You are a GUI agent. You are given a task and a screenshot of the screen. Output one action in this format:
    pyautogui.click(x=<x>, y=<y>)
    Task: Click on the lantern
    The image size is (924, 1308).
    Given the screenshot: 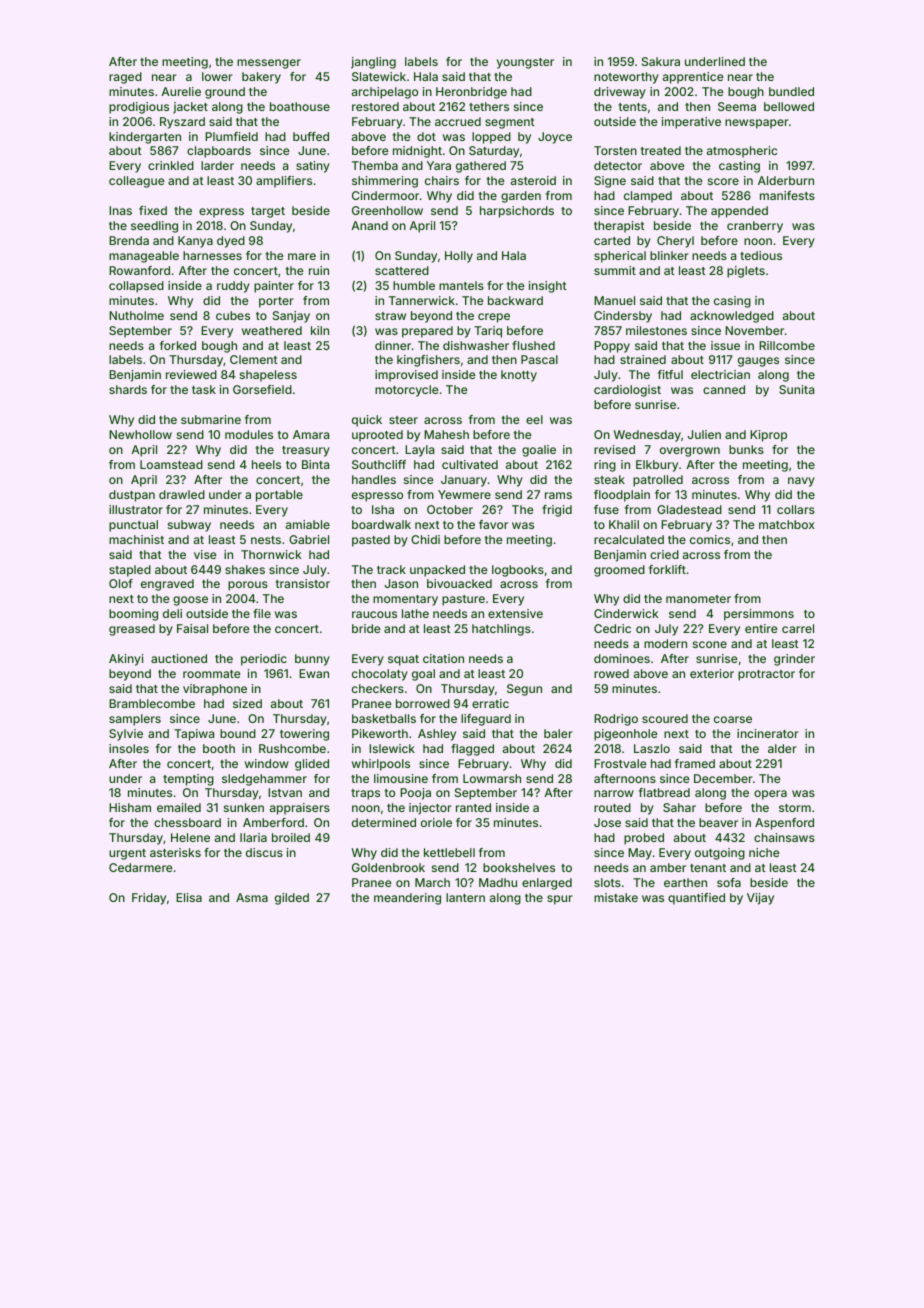 What is the action you would take?
    pyautogui.click(x=465, y=897)
